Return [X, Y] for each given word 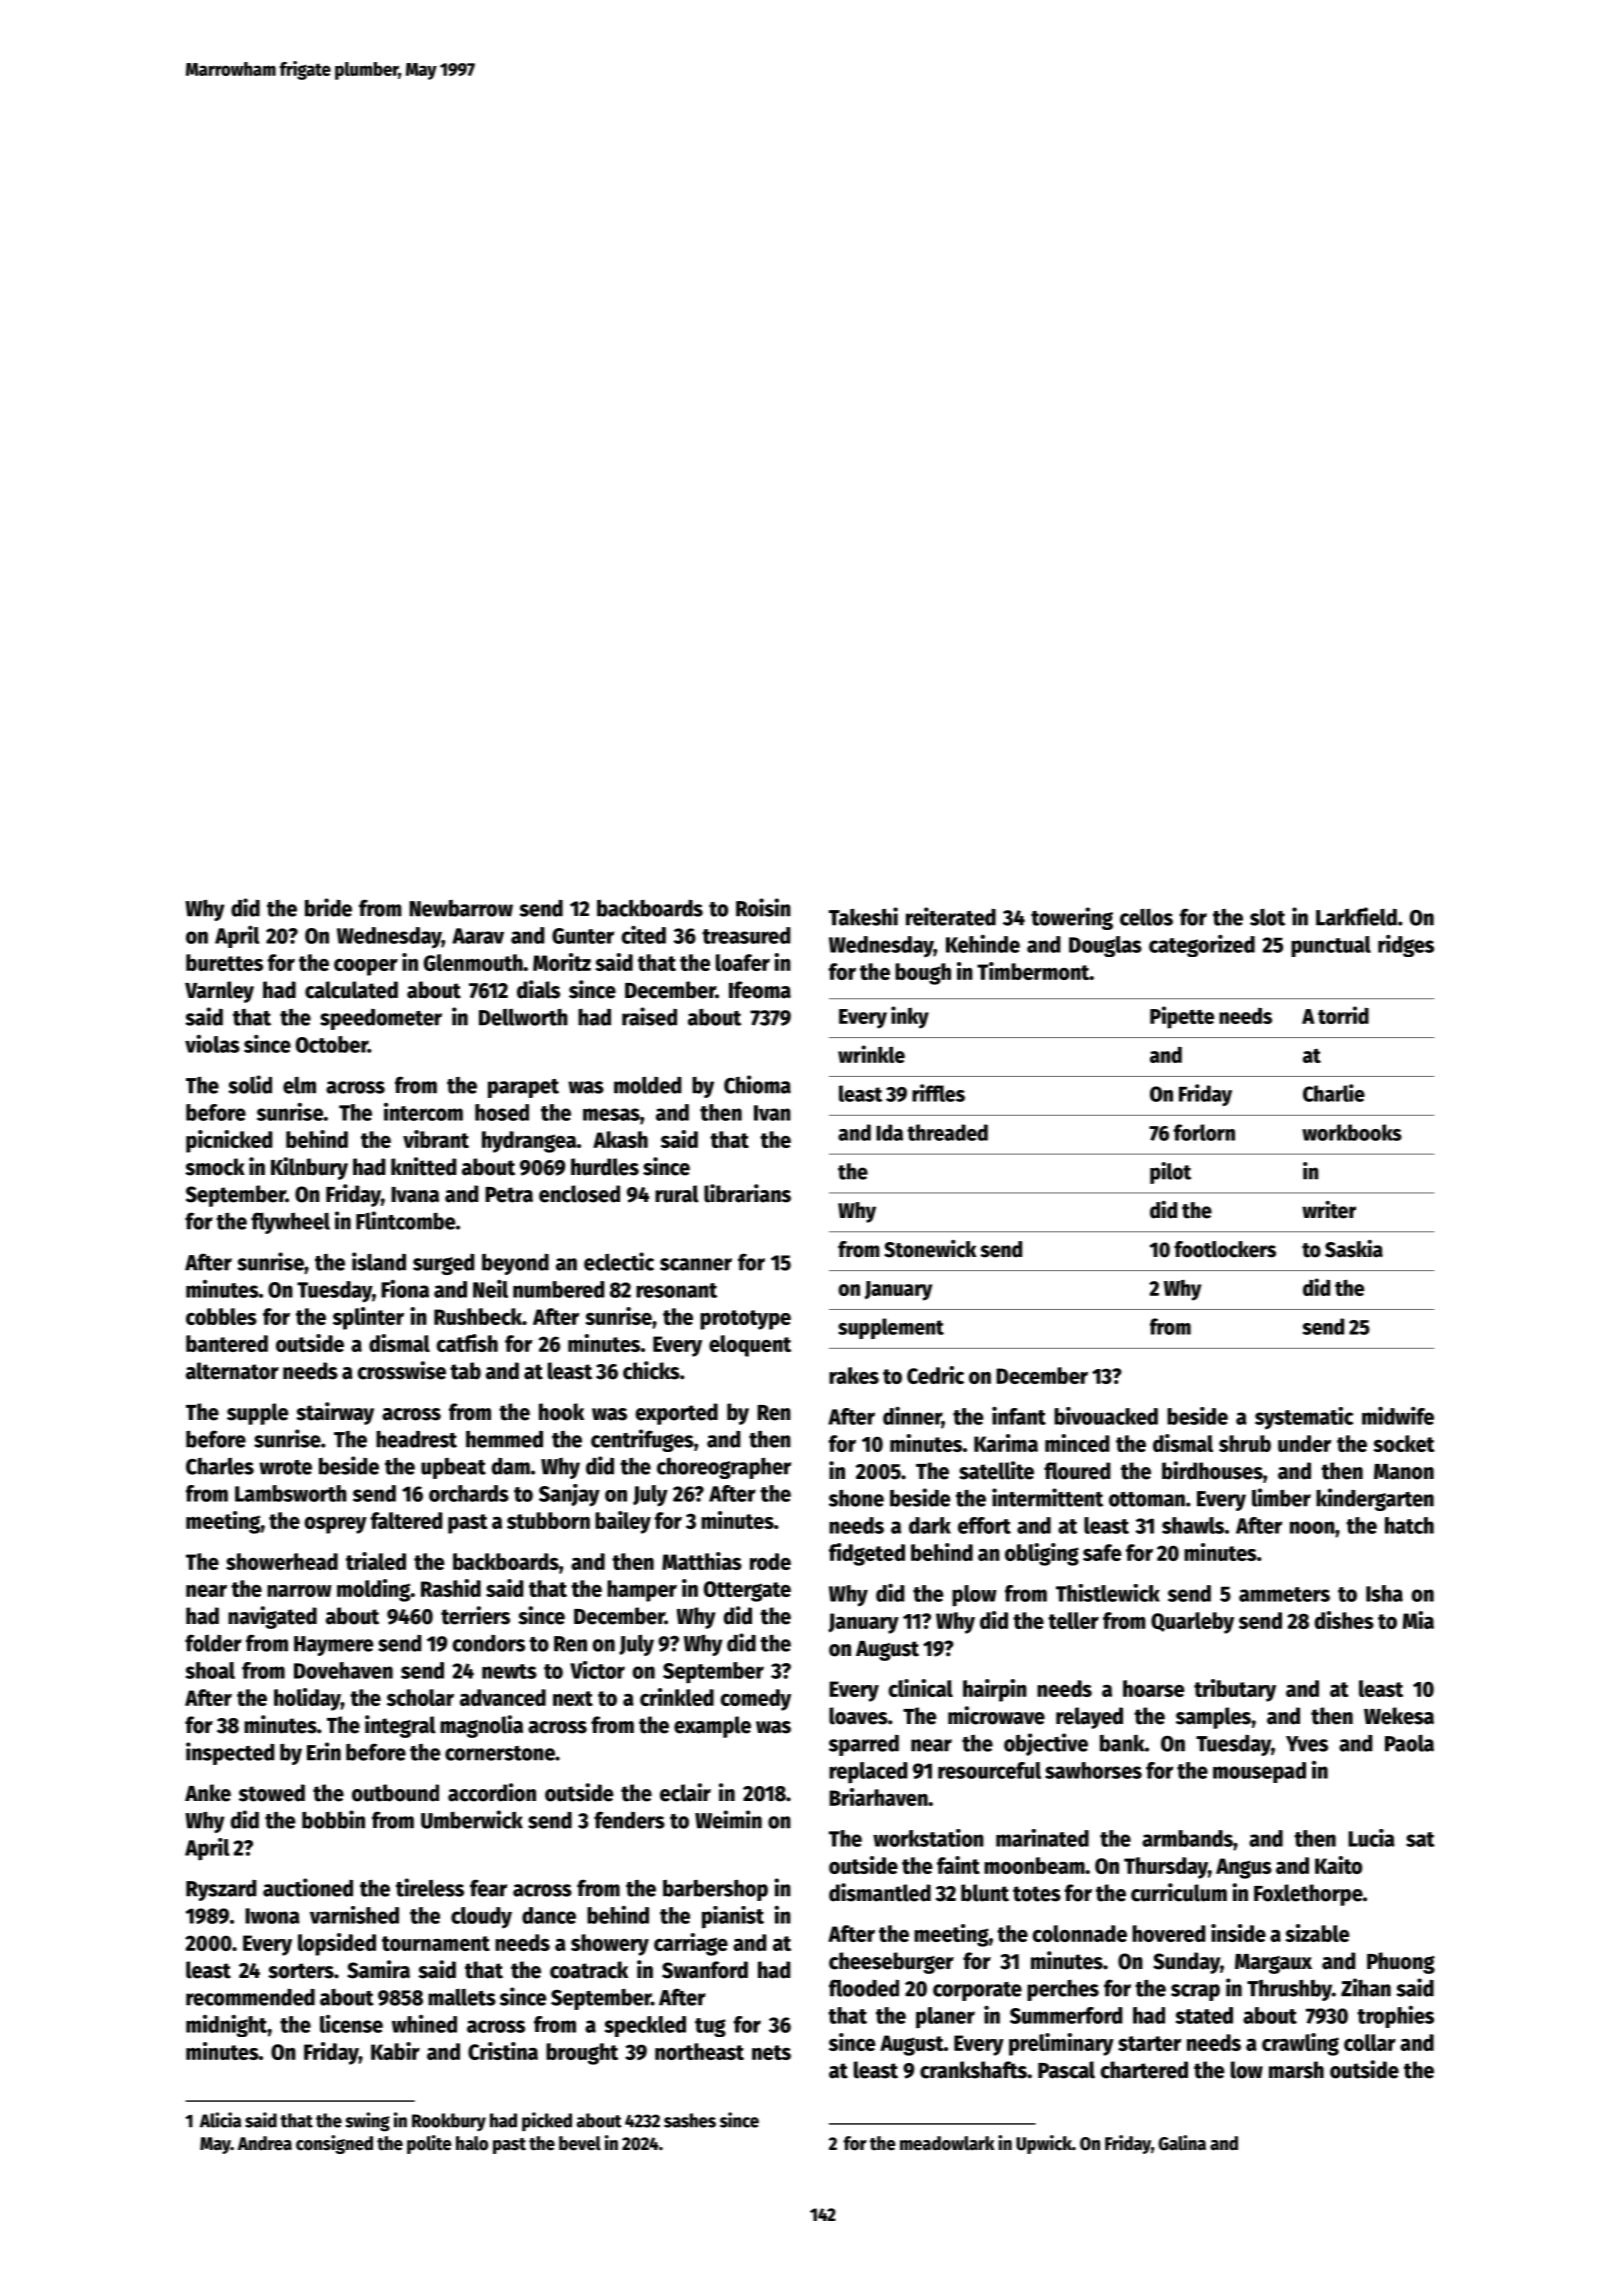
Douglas [1105, 946]
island [379, 1261]
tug [710, 2027]
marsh [1296, 2070]
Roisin [763, 907]
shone [856, 1498]
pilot [1170, 1173]
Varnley [219, 992]
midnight [226, 2026]
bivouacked [1106, 1416]
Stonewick [930, 1249]
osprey [336, 1525]
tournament [436, 1943]
